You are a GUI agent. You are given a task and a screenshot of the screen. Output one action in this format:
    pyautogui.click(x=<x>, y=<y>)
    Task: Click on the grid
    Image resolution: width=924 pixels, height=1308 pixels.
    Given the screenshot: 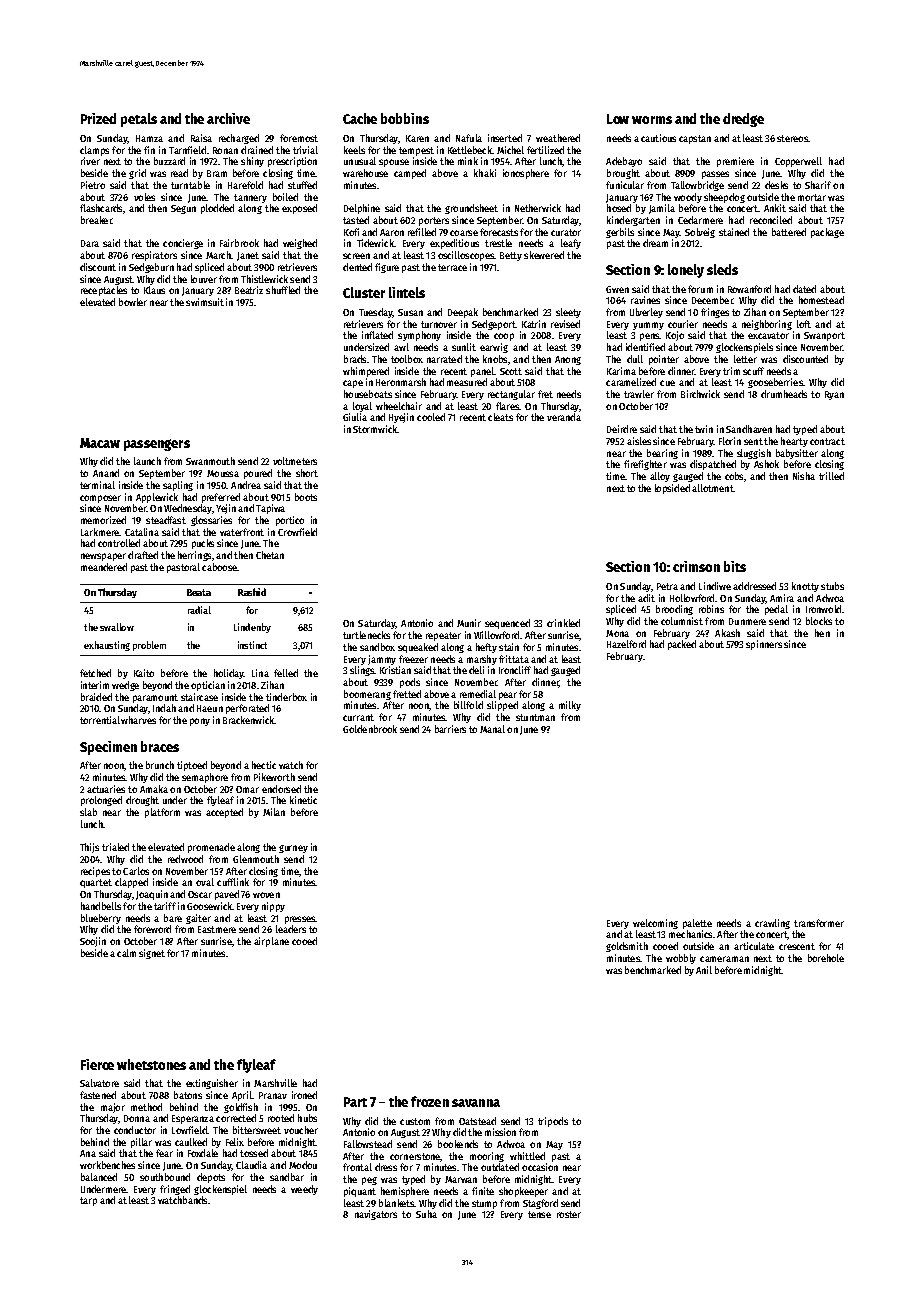 What is the action you would take?
    pyautogui.click(x=137, y=174)
